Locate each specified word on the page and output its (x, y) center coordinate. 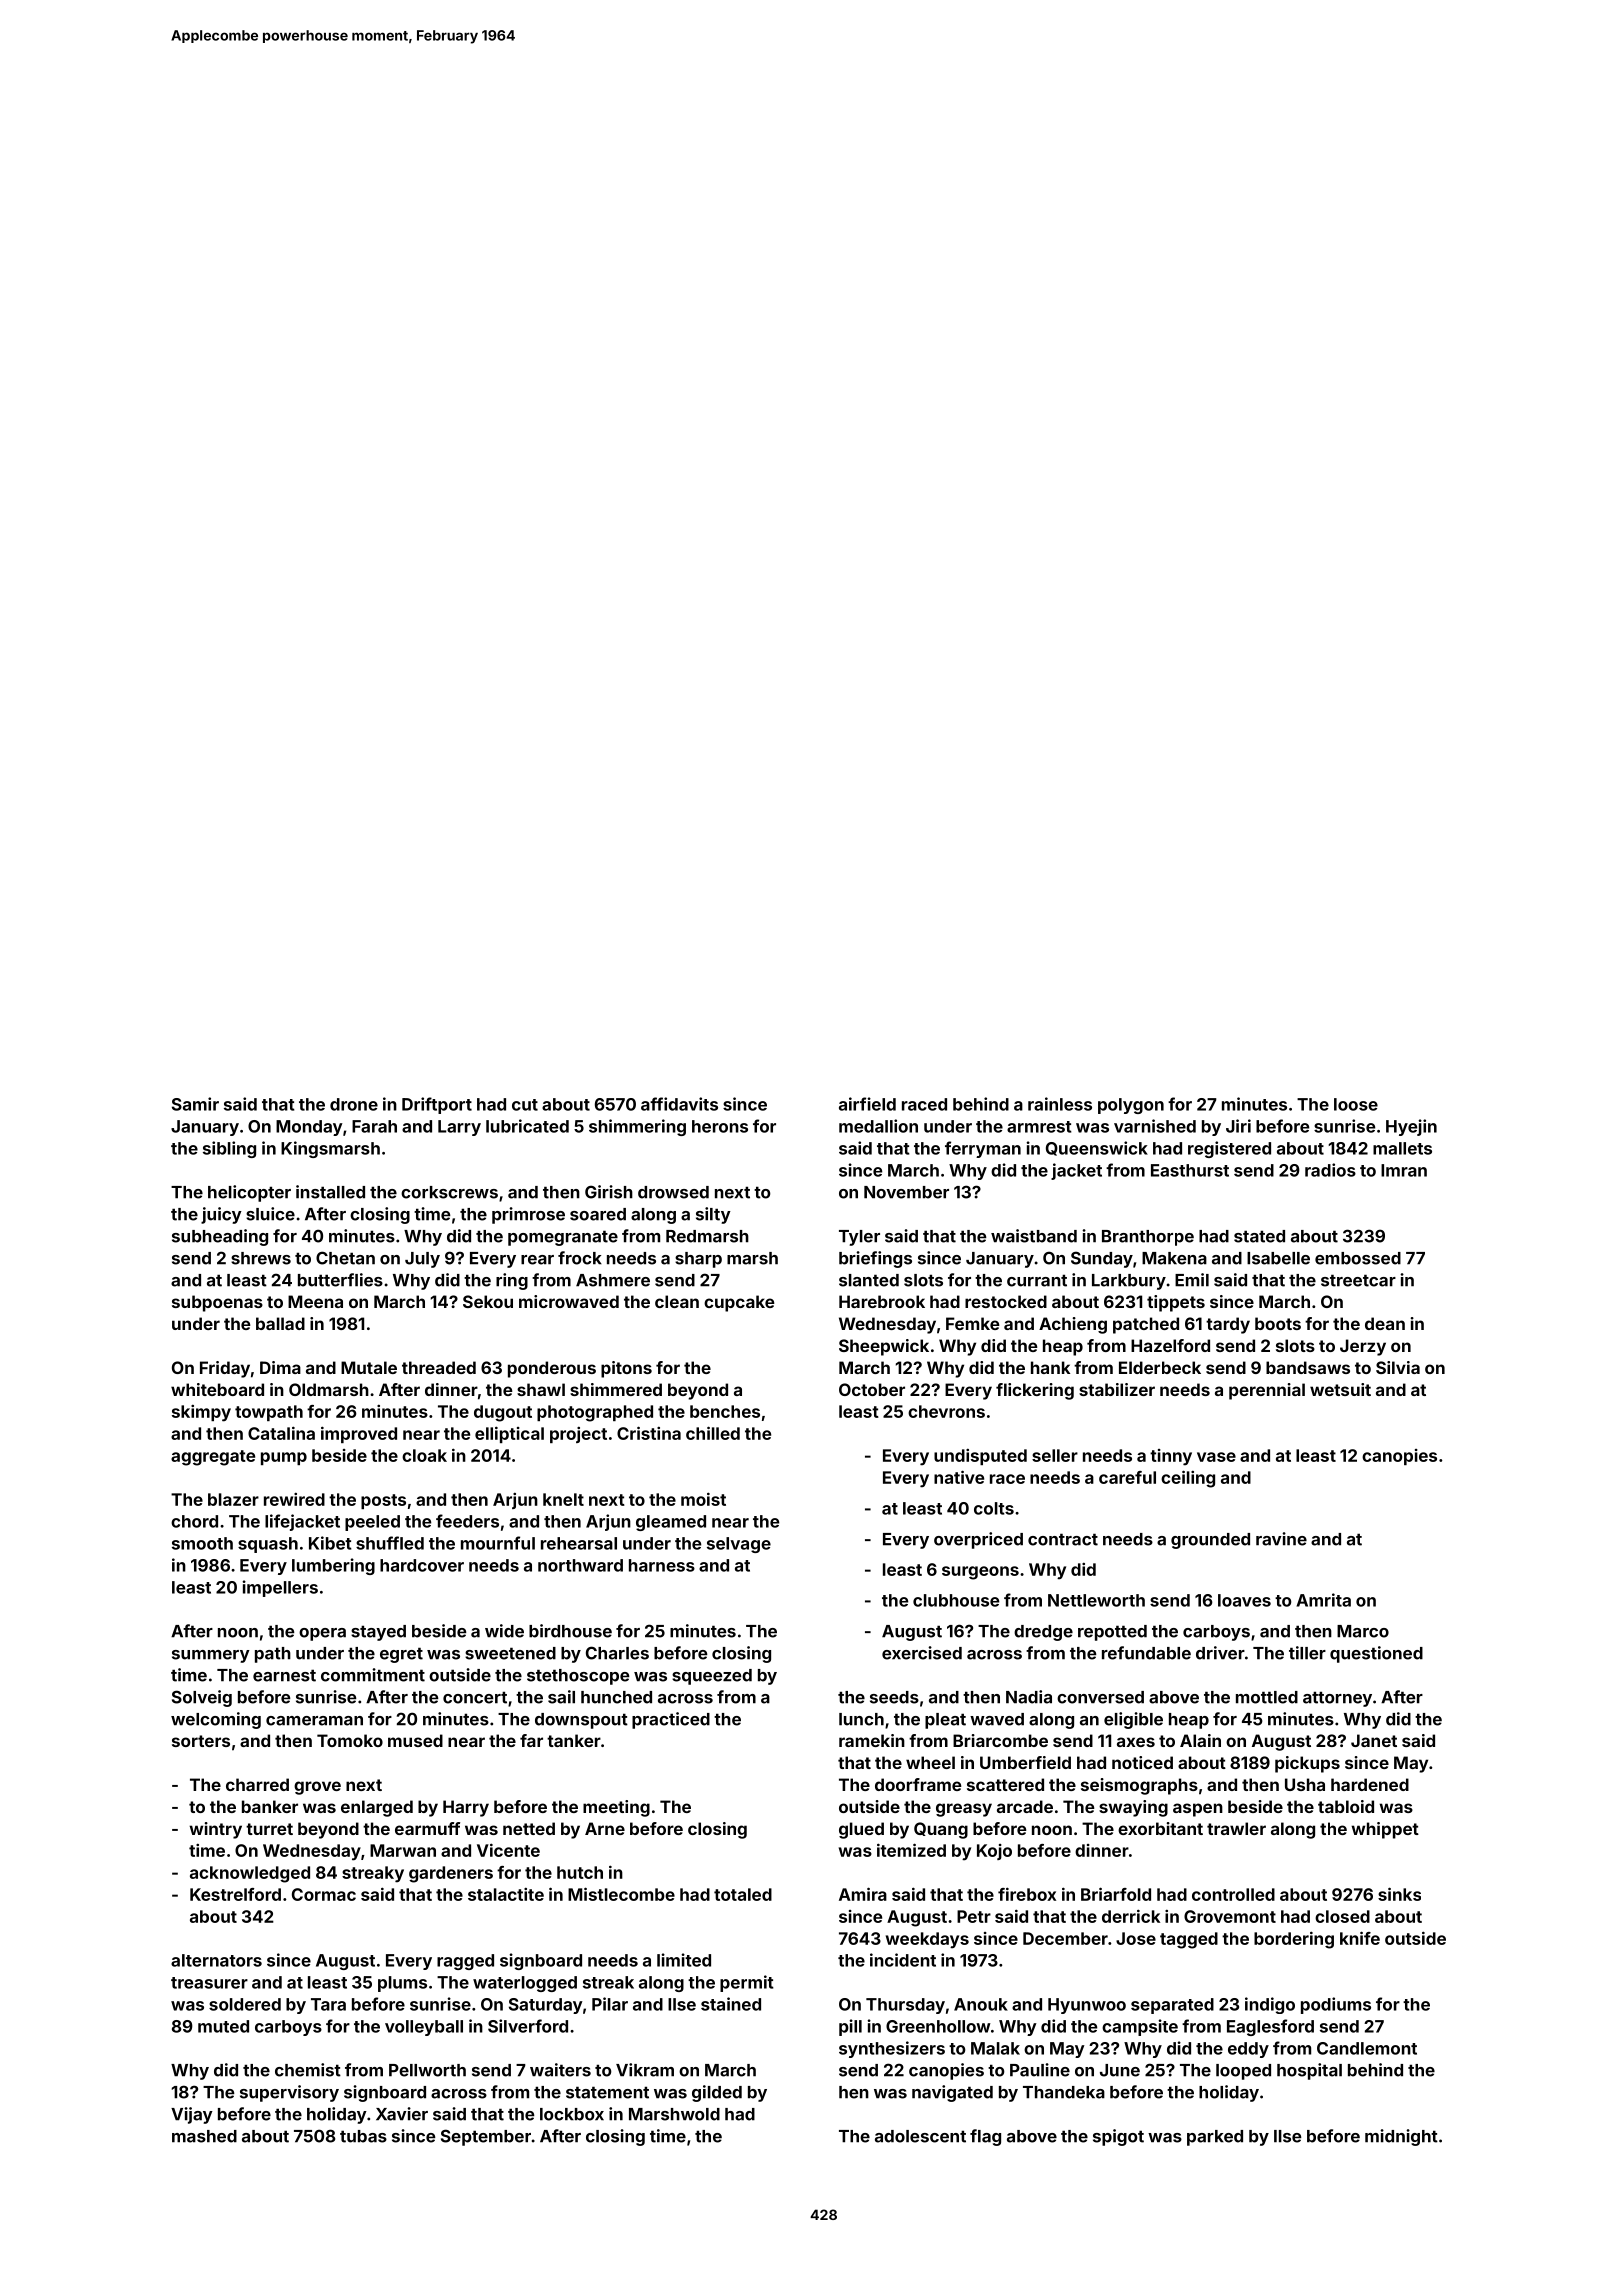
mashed (204, 2136)
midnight (1401, 2137)
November (906, 1192)
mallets (1402, 1148)
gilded (717, 2093)
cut (525, 1105)
